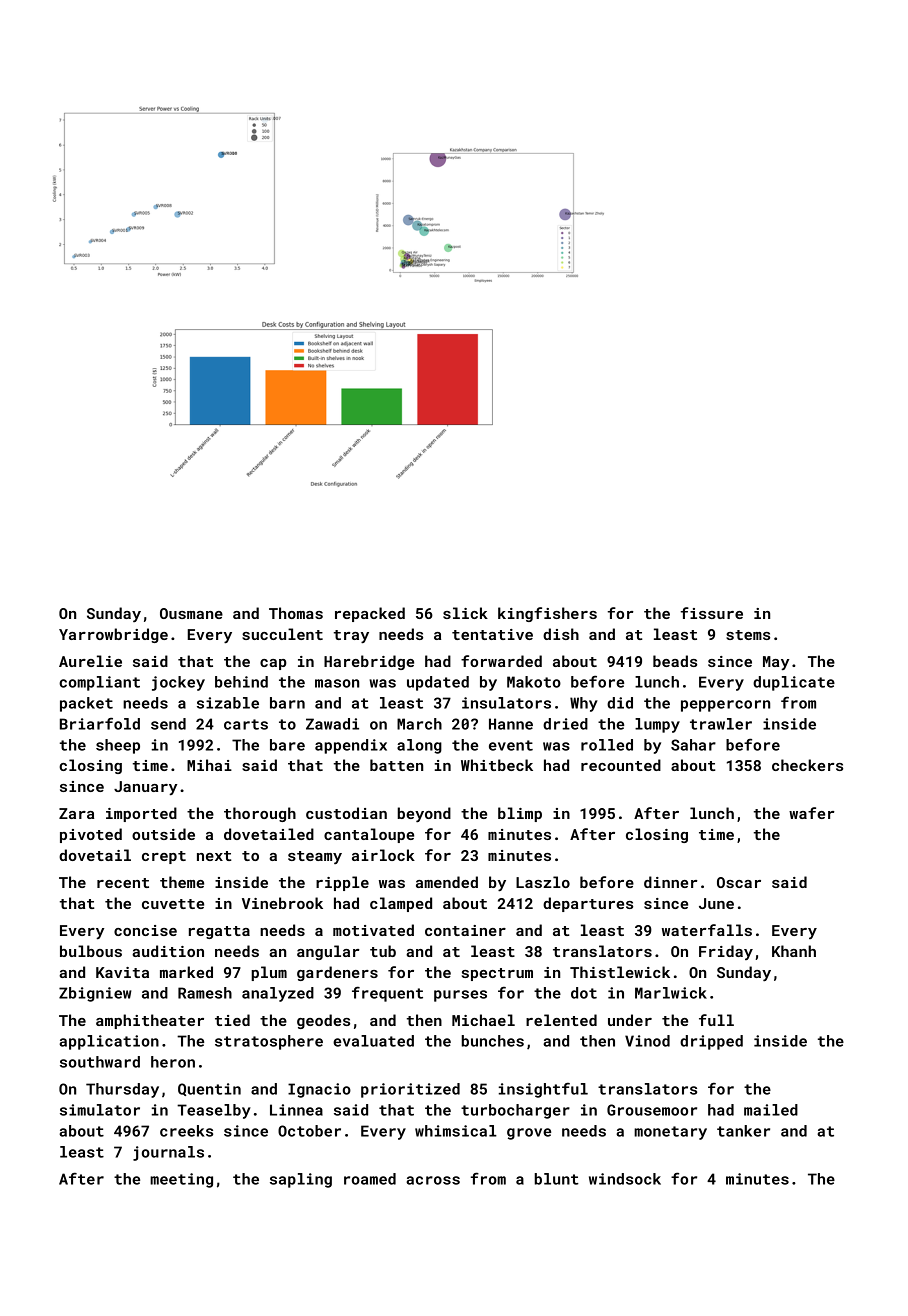 This screenshot has height=1316, width=908. I want to click on peppercorn, so click(725, 706).
